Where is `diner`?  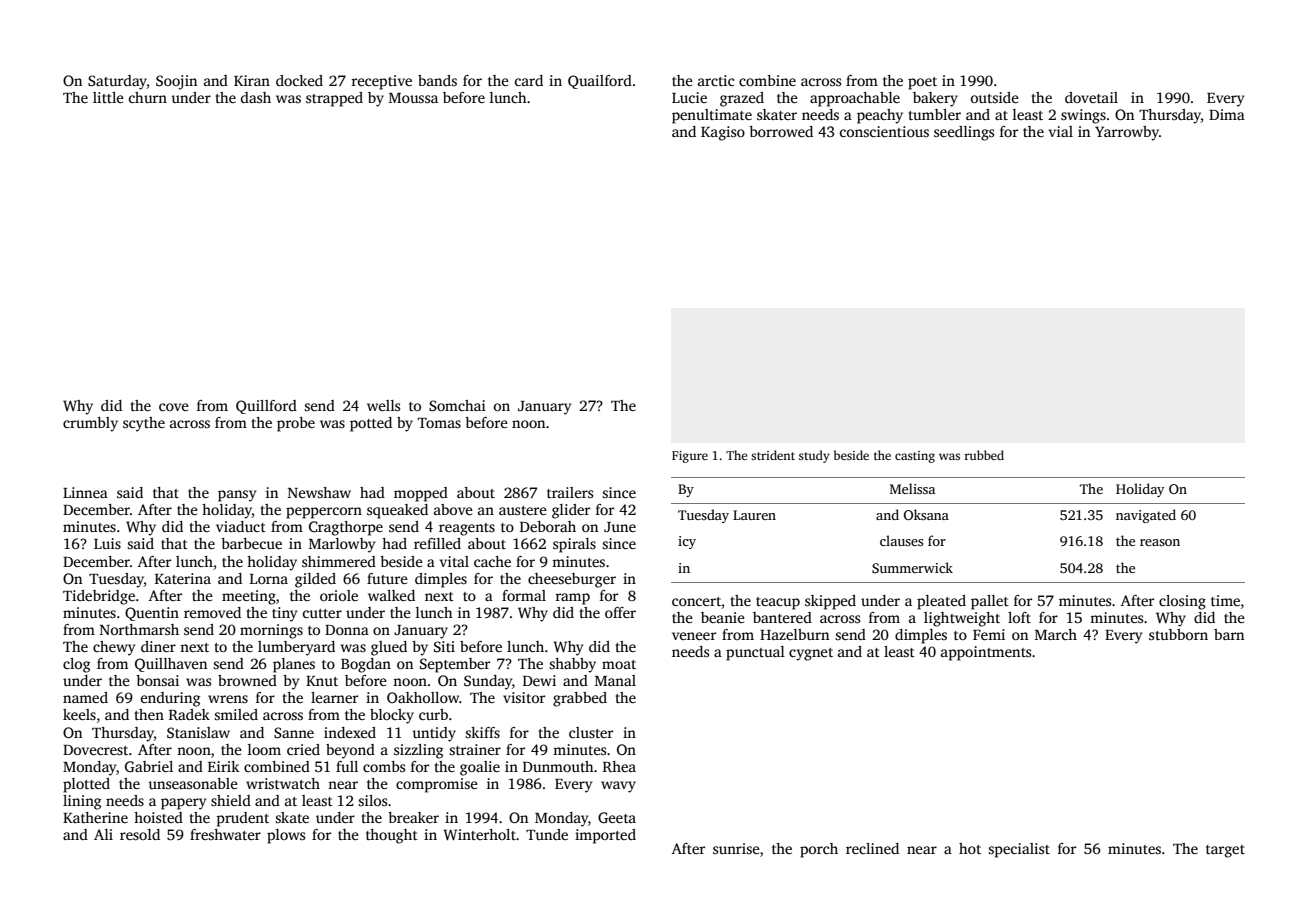
diner is located at coordinates (158, 646).
